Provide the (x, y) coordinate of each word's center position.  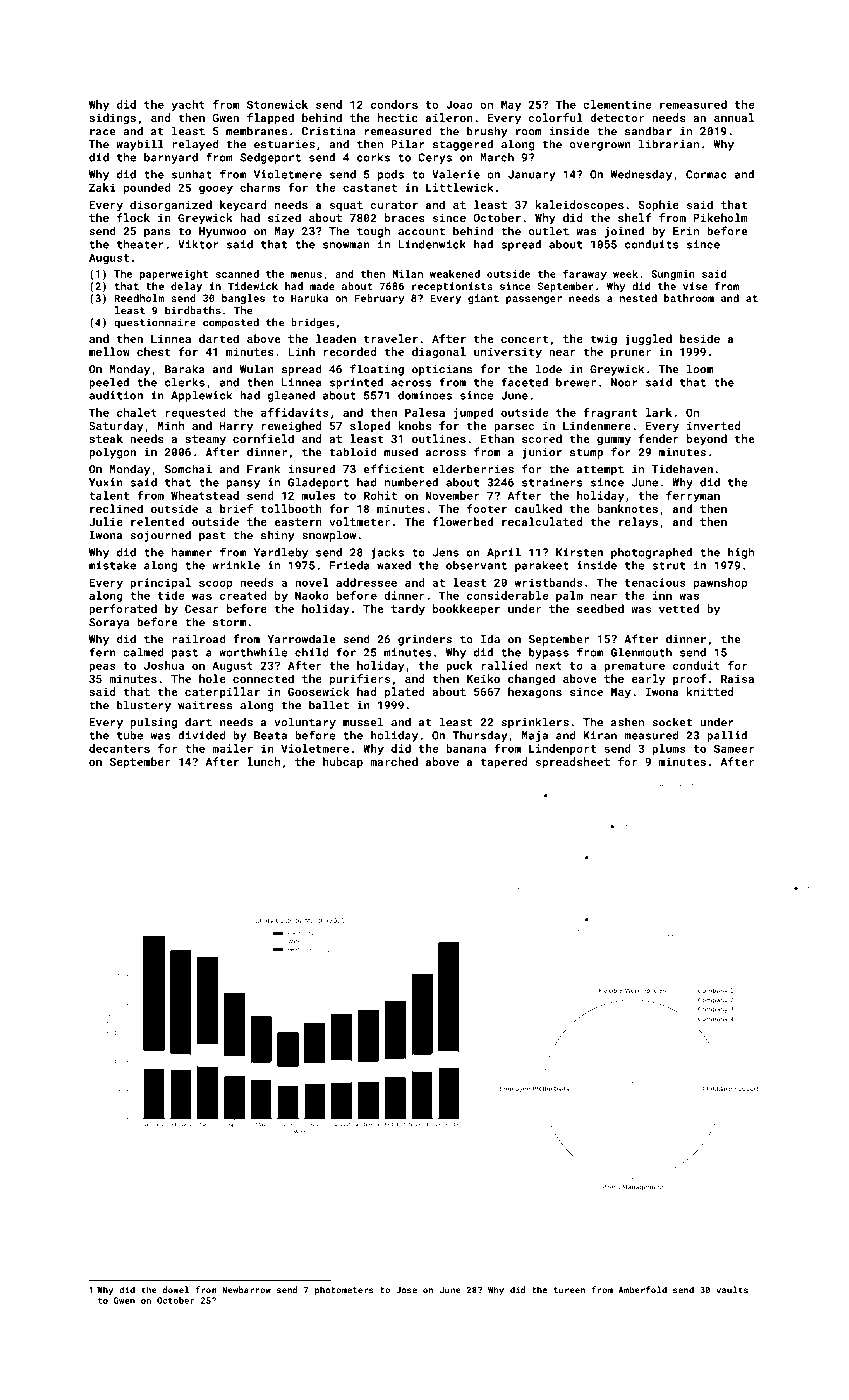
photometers (344, 1290)
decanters (119, 748)
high (741, 553)
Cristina (329, 131)
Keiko (483, 678)
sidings (112, 119)
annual (734, 117)
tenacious (655, 582)
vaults (732, 1290)
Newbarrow (246, 1290)
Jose (406, 1290)
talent (109, 495)
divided (202, 735)
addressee (366, 582)
